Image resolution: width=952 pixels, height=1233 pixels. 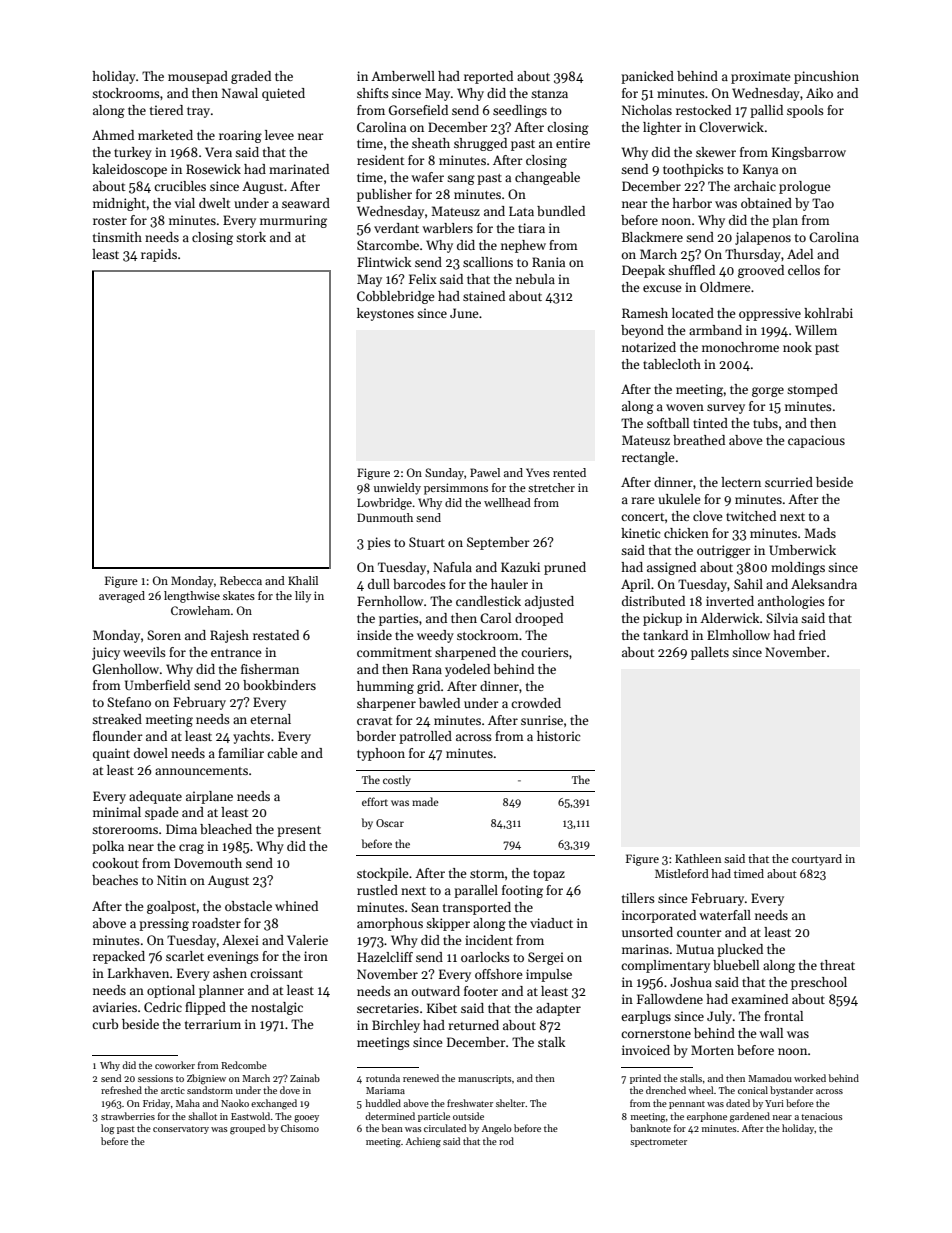 I want to click on nephew, so click(x=523, y=246).
